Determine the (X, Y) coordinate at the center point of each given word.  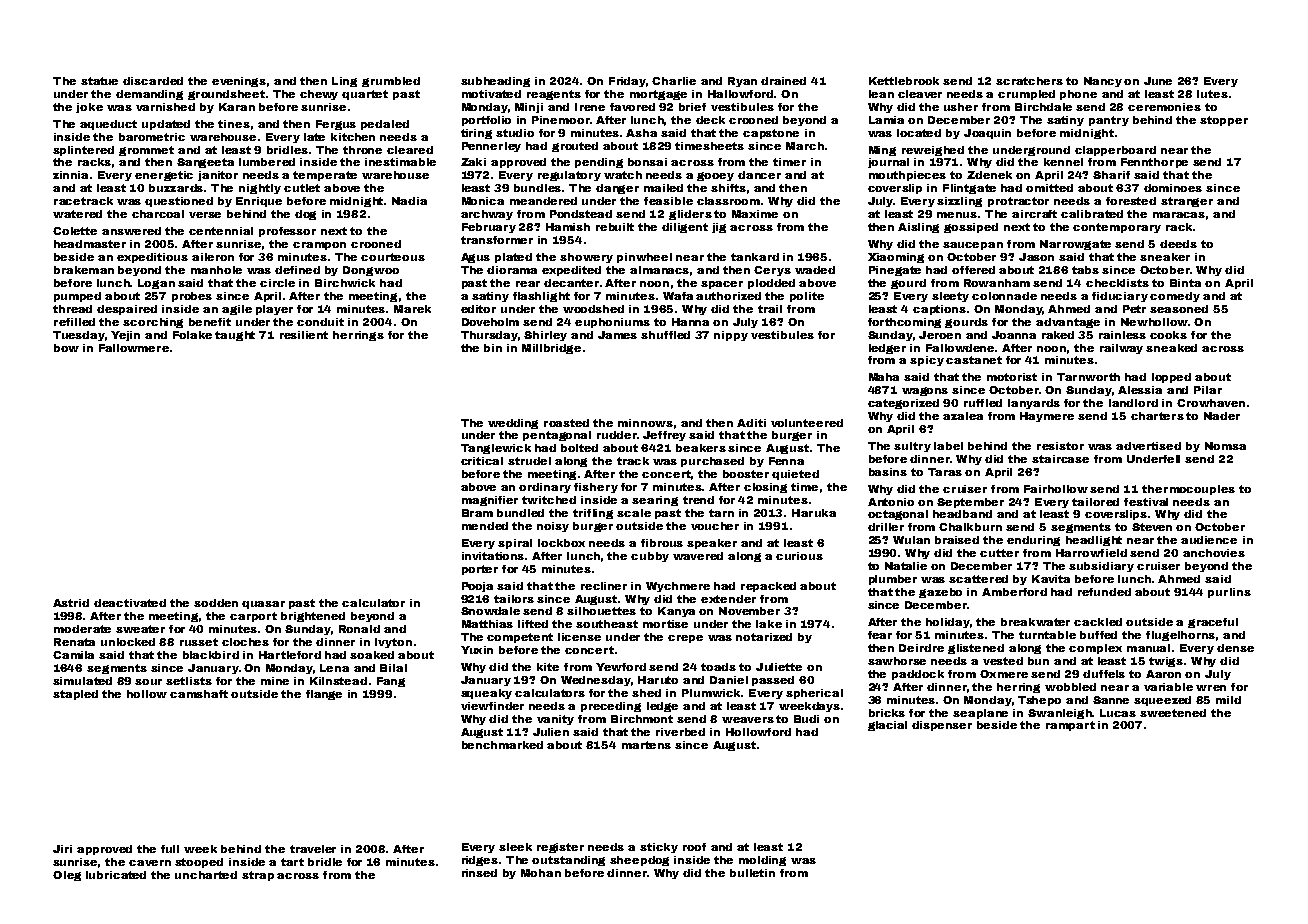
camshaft (199, 694)
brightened (313, 617)
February (489, 228)
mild (1228, 700)
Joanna (1014, 335)
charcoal (158, 214)
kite (548, 667)
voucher (715, 526)
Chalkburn (970, 527)
